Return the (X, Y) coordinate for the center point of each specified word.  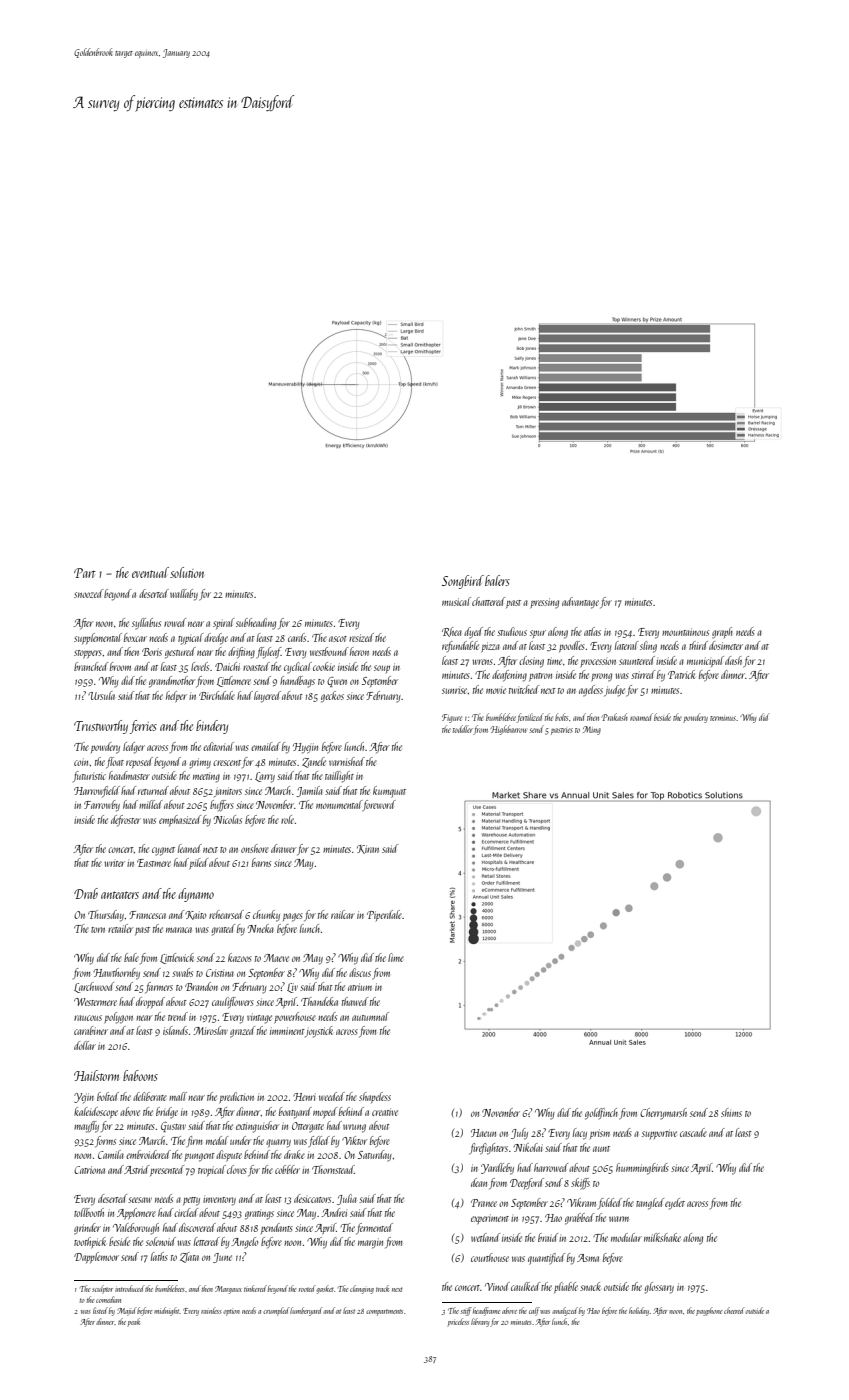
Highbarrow (508, 730)
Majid (127, 1311)
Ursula (101, 695)
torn (98, 930)
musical (456, 601)
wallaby (184, 595)
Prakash (614, 717)
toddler (463, 729)
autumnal (370, 1016)
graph (722, 633)
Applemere (136, 1213)
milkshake (662, 1237)
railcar (343, 914)
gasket (325, 1289)
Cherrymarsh (663, 1114)
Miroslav (210, 1030)
